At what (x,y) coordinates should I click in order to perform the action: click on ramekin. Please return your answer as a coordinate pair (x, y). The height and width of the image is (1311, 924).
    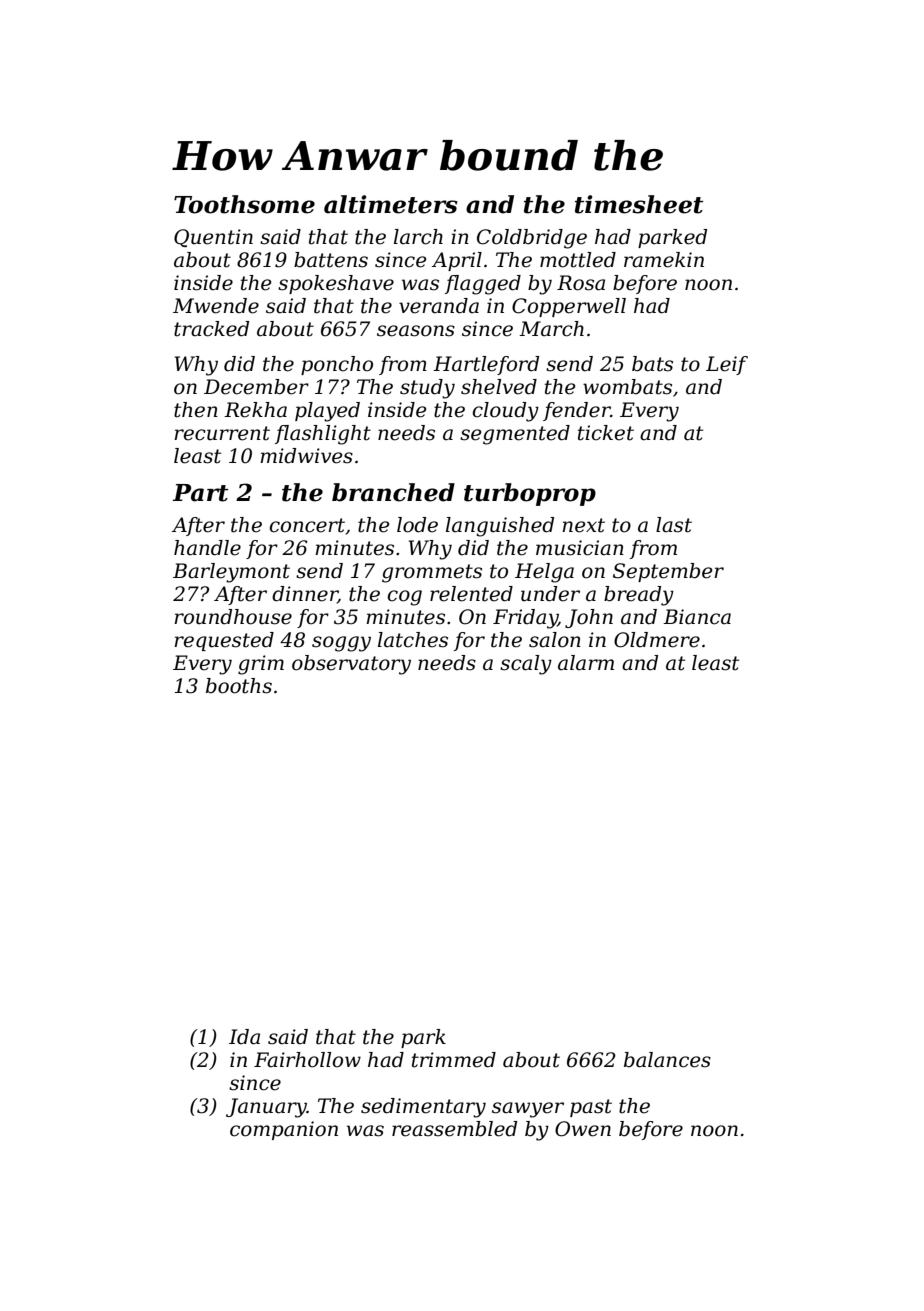
    Looking at the image, I should click on (664, 260).
